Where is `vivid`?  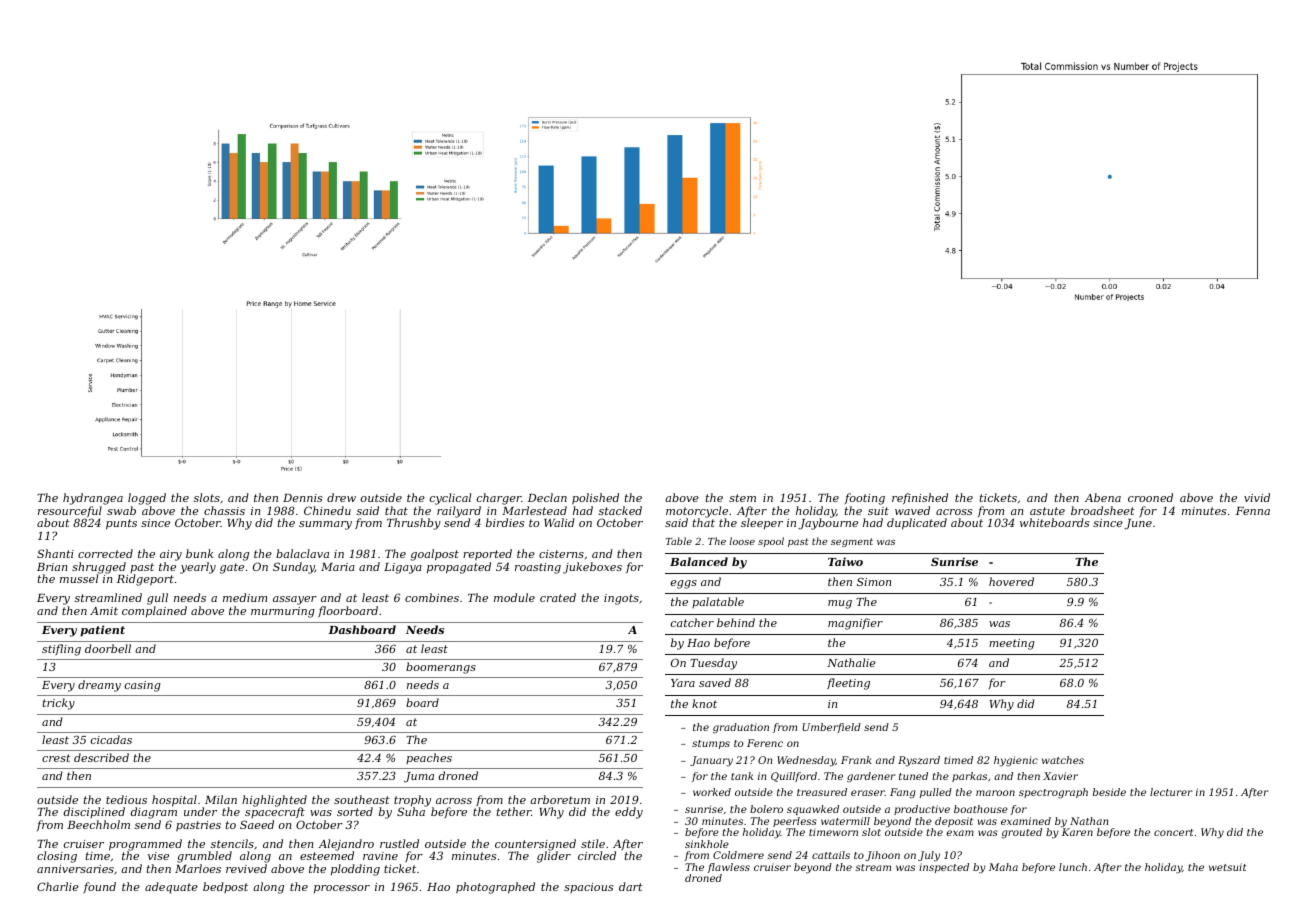 vivid is located at coordinates (1257, 497).
